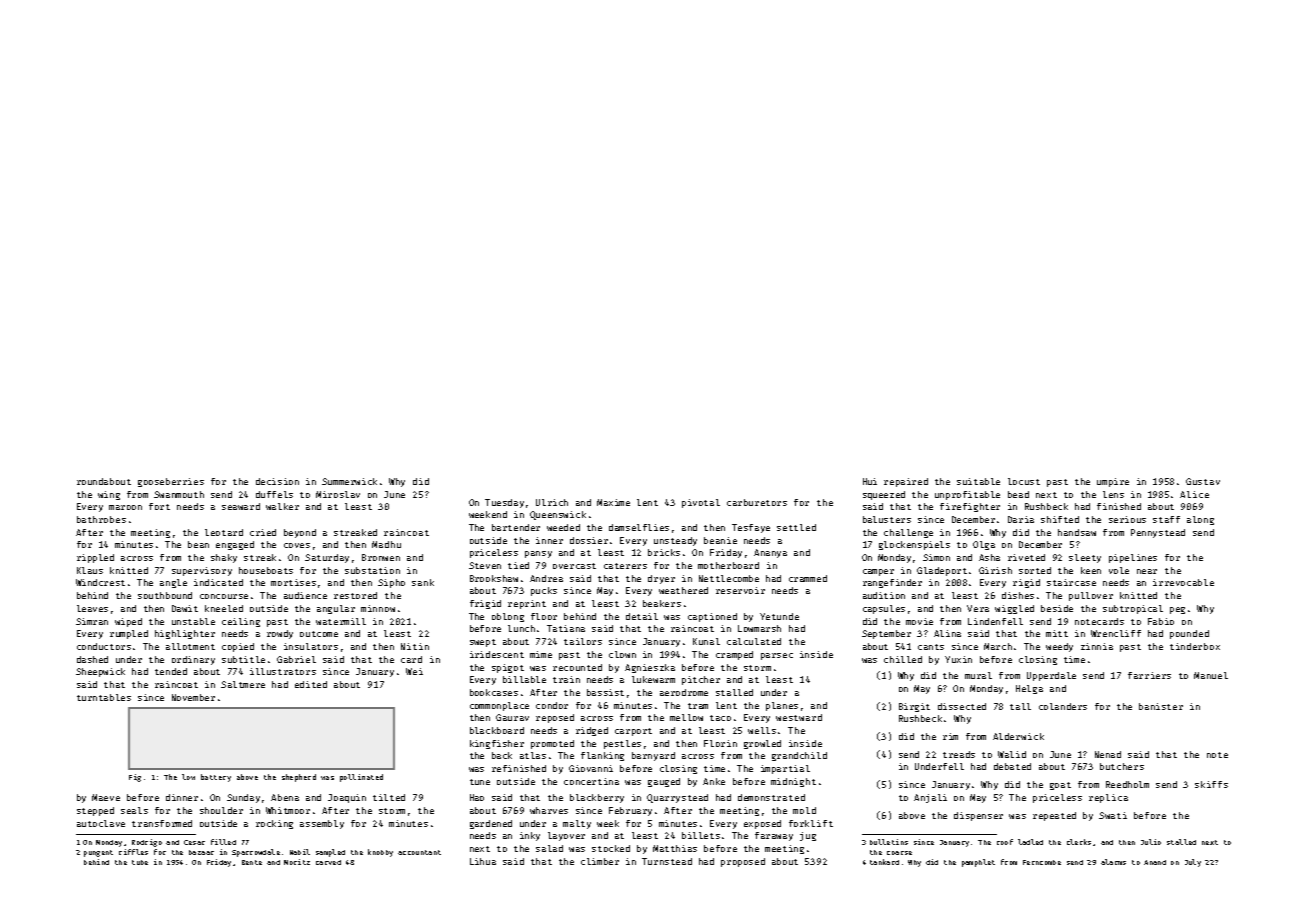 Image resolution: width=1308 pixels, height=924 pixels. I want to click on zinnia, so click(1097, 646).
